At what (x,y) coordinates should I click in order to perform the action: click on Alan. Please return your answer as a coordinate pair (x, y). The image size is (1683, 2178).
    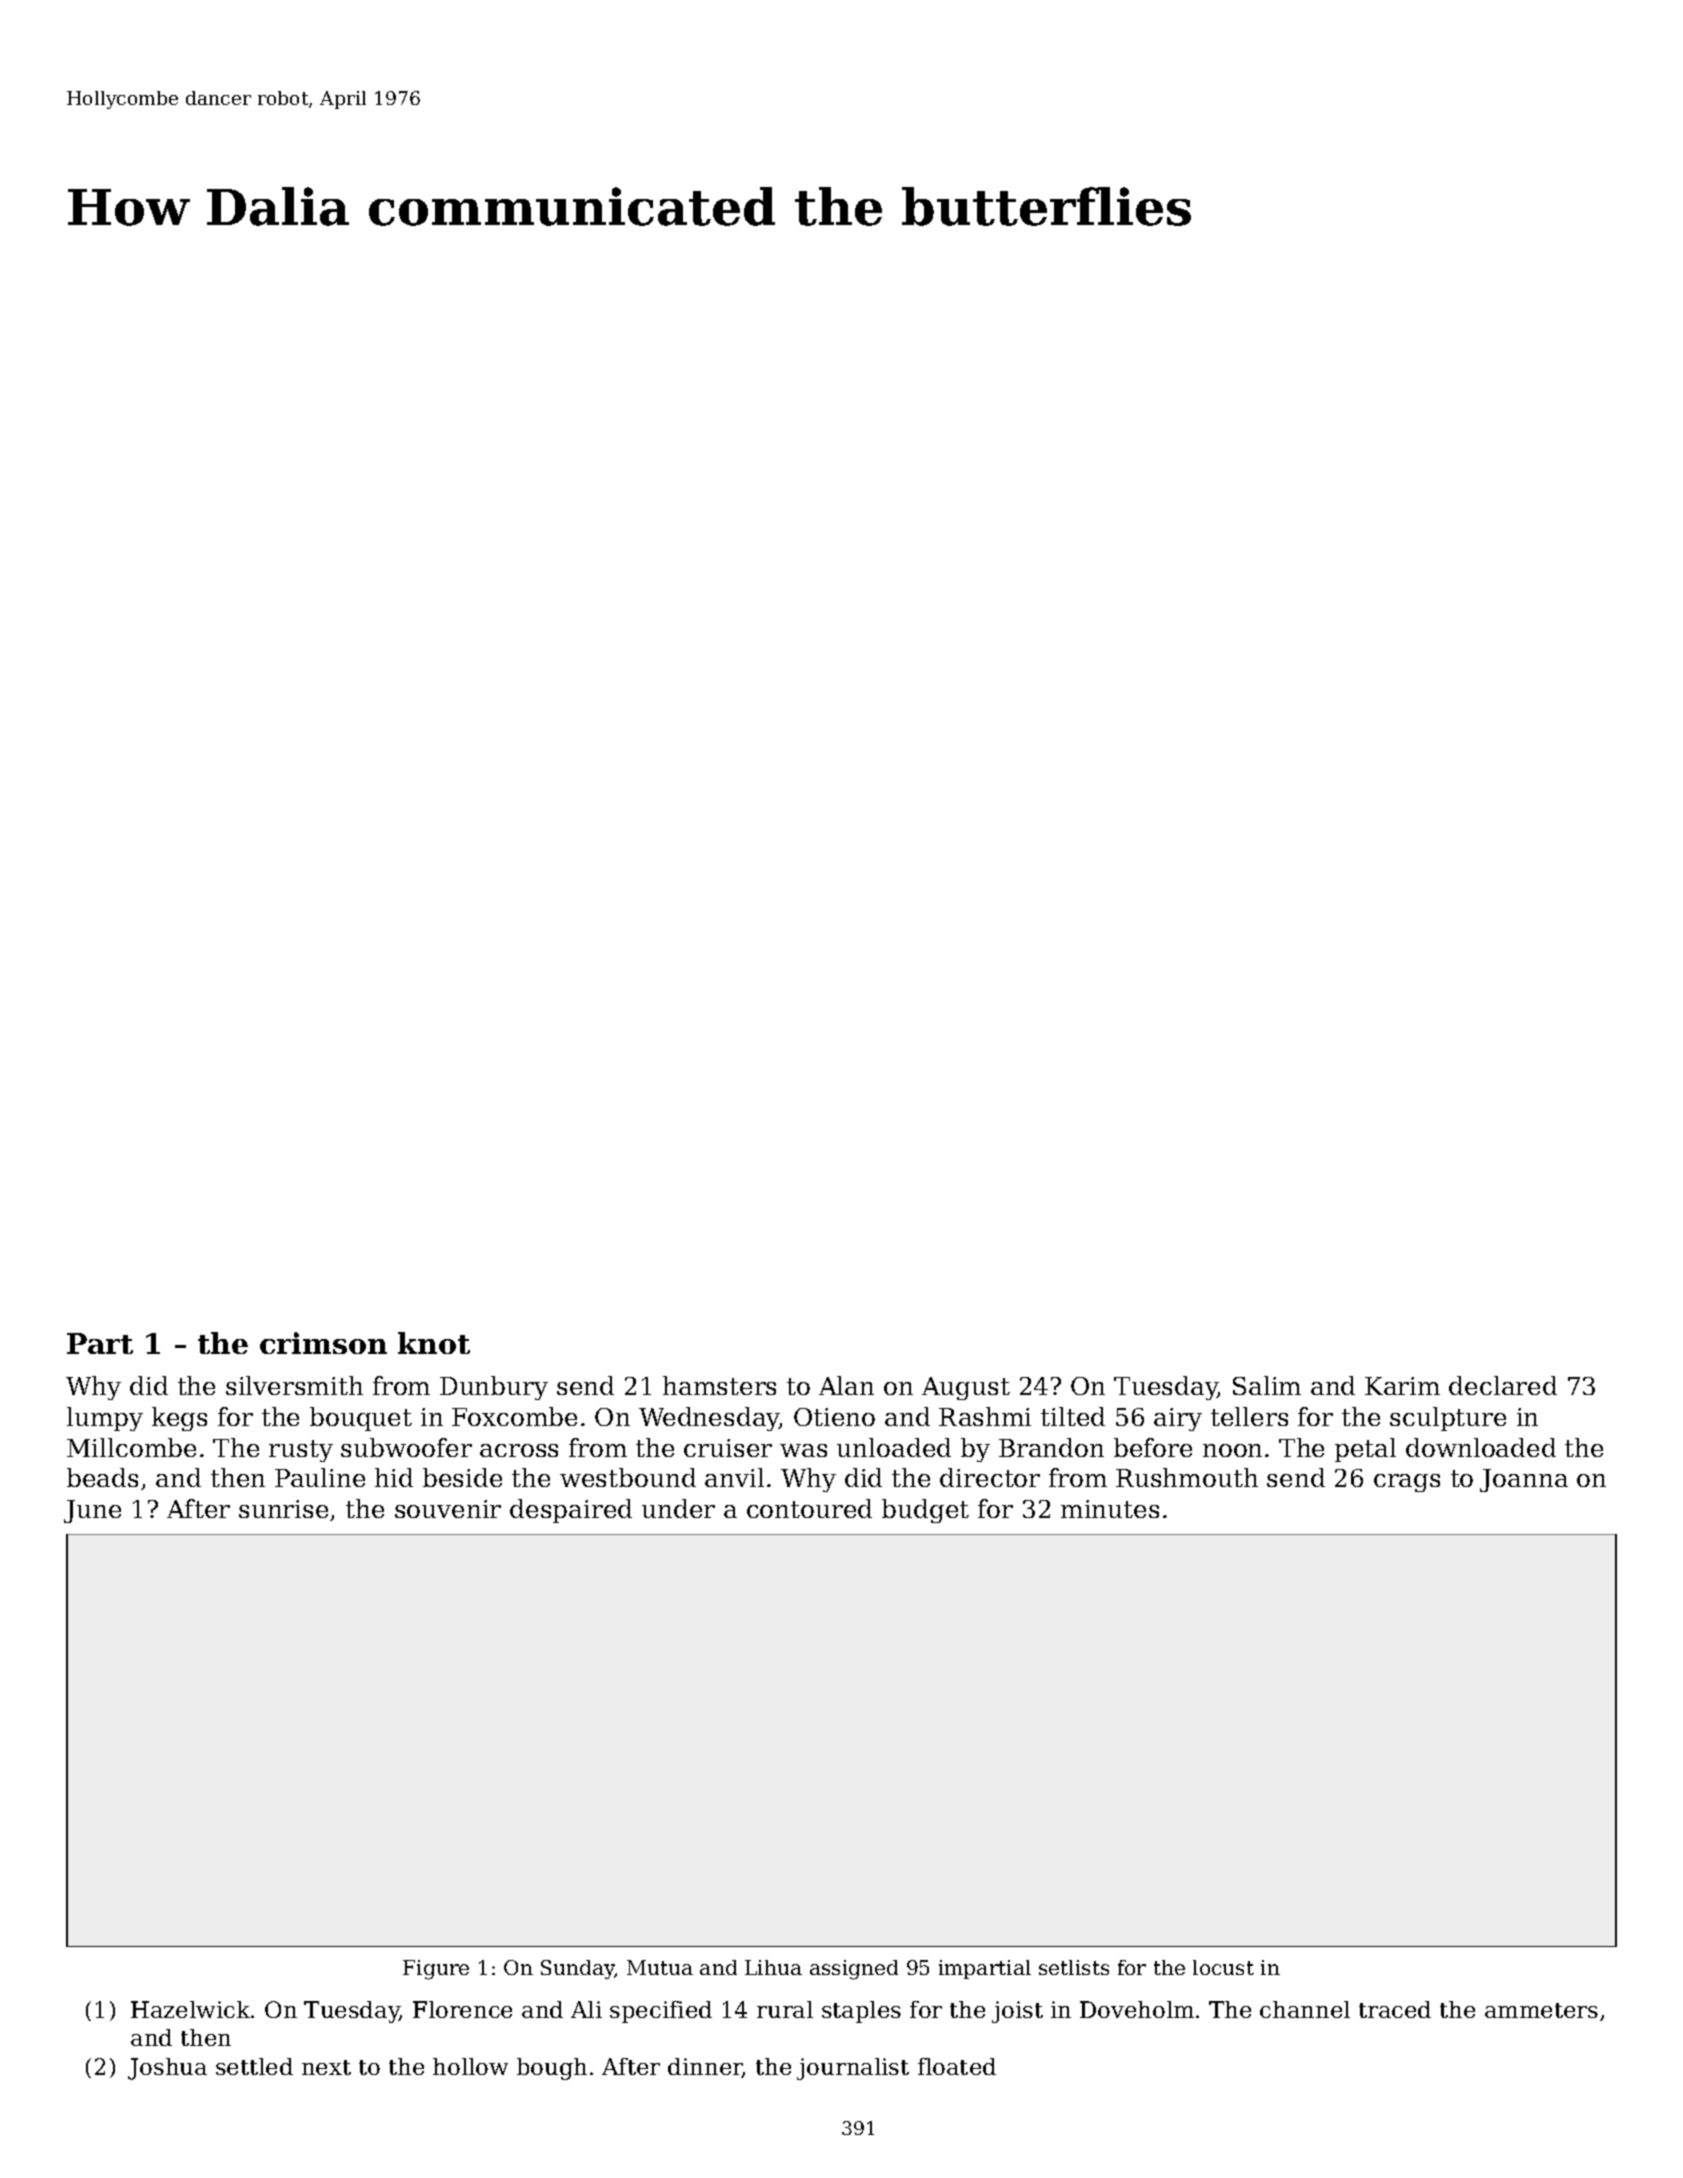
    Looking at the image, I should click on (846, 1385).
